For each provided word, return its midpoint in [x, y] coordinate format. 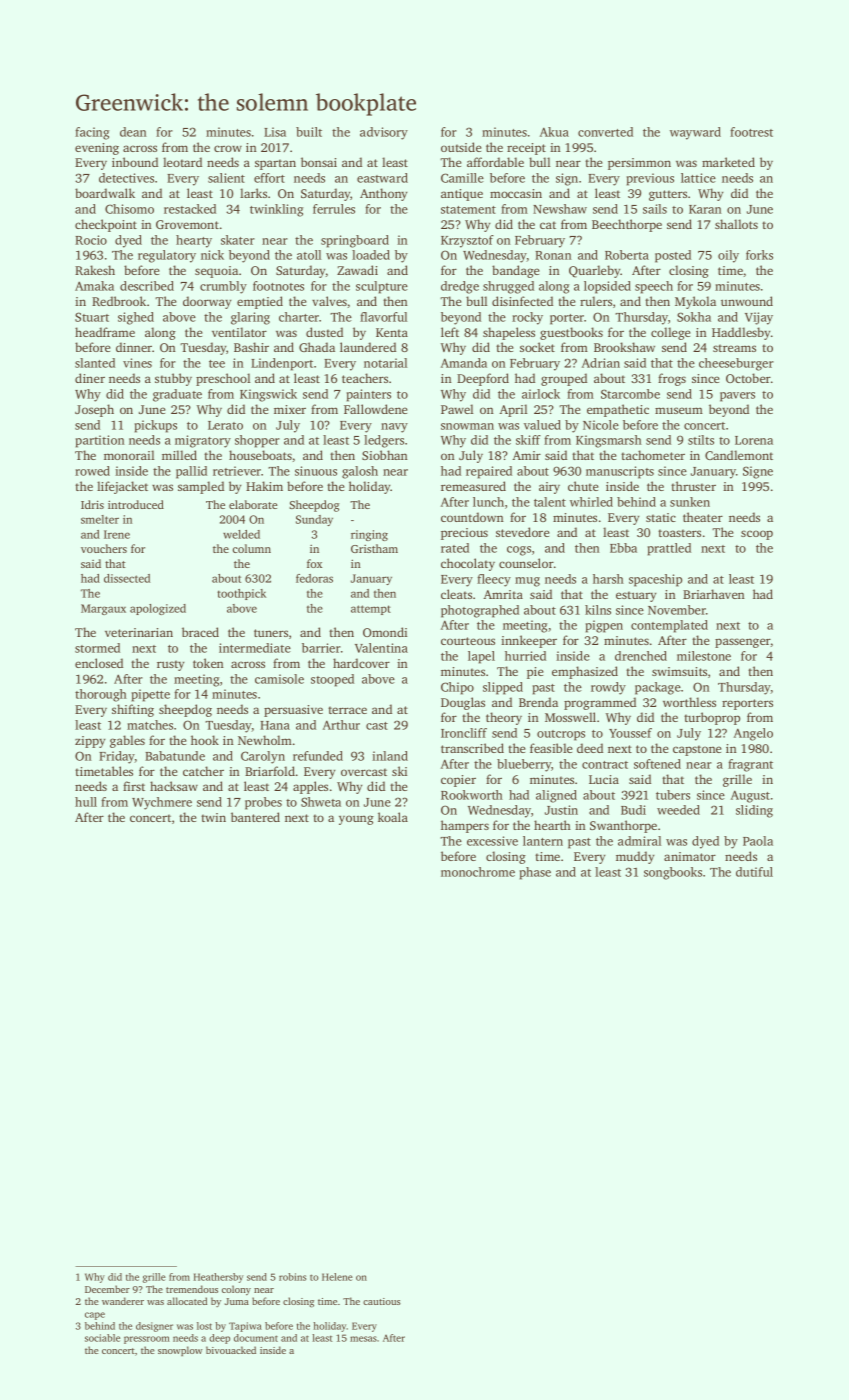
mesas [363, 1339]
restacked [190, 209]
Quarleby [595, 271]
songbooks [673, 873]
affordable [495, 162]
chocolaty [468, 564]
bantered [255, 817]
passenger [743, 643]
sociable [102, 1338]
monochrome [478, 872]
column [252, 548]
